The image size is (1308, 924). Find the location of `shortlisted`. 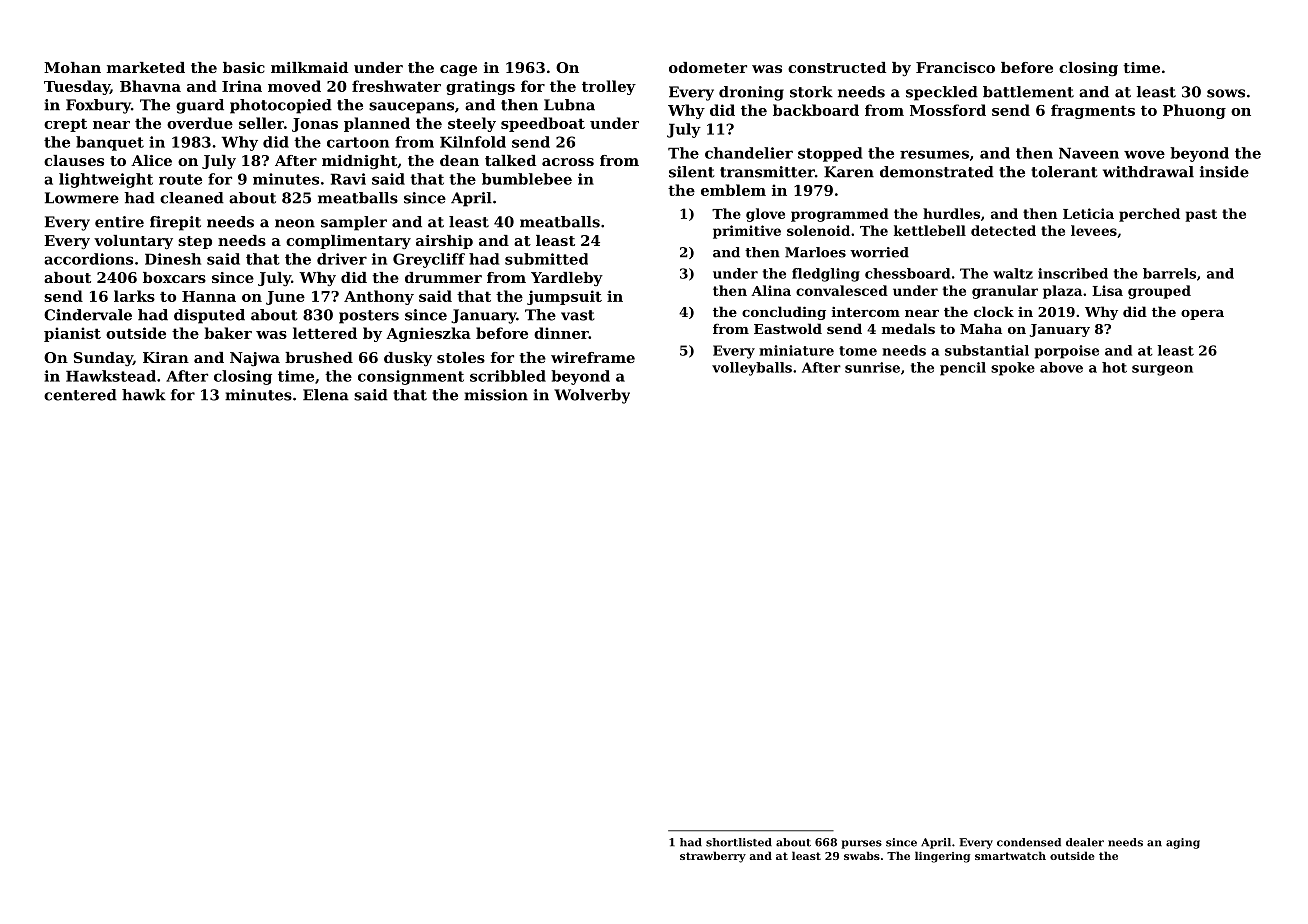

shortlisted is located at coordinates (739, 842).
